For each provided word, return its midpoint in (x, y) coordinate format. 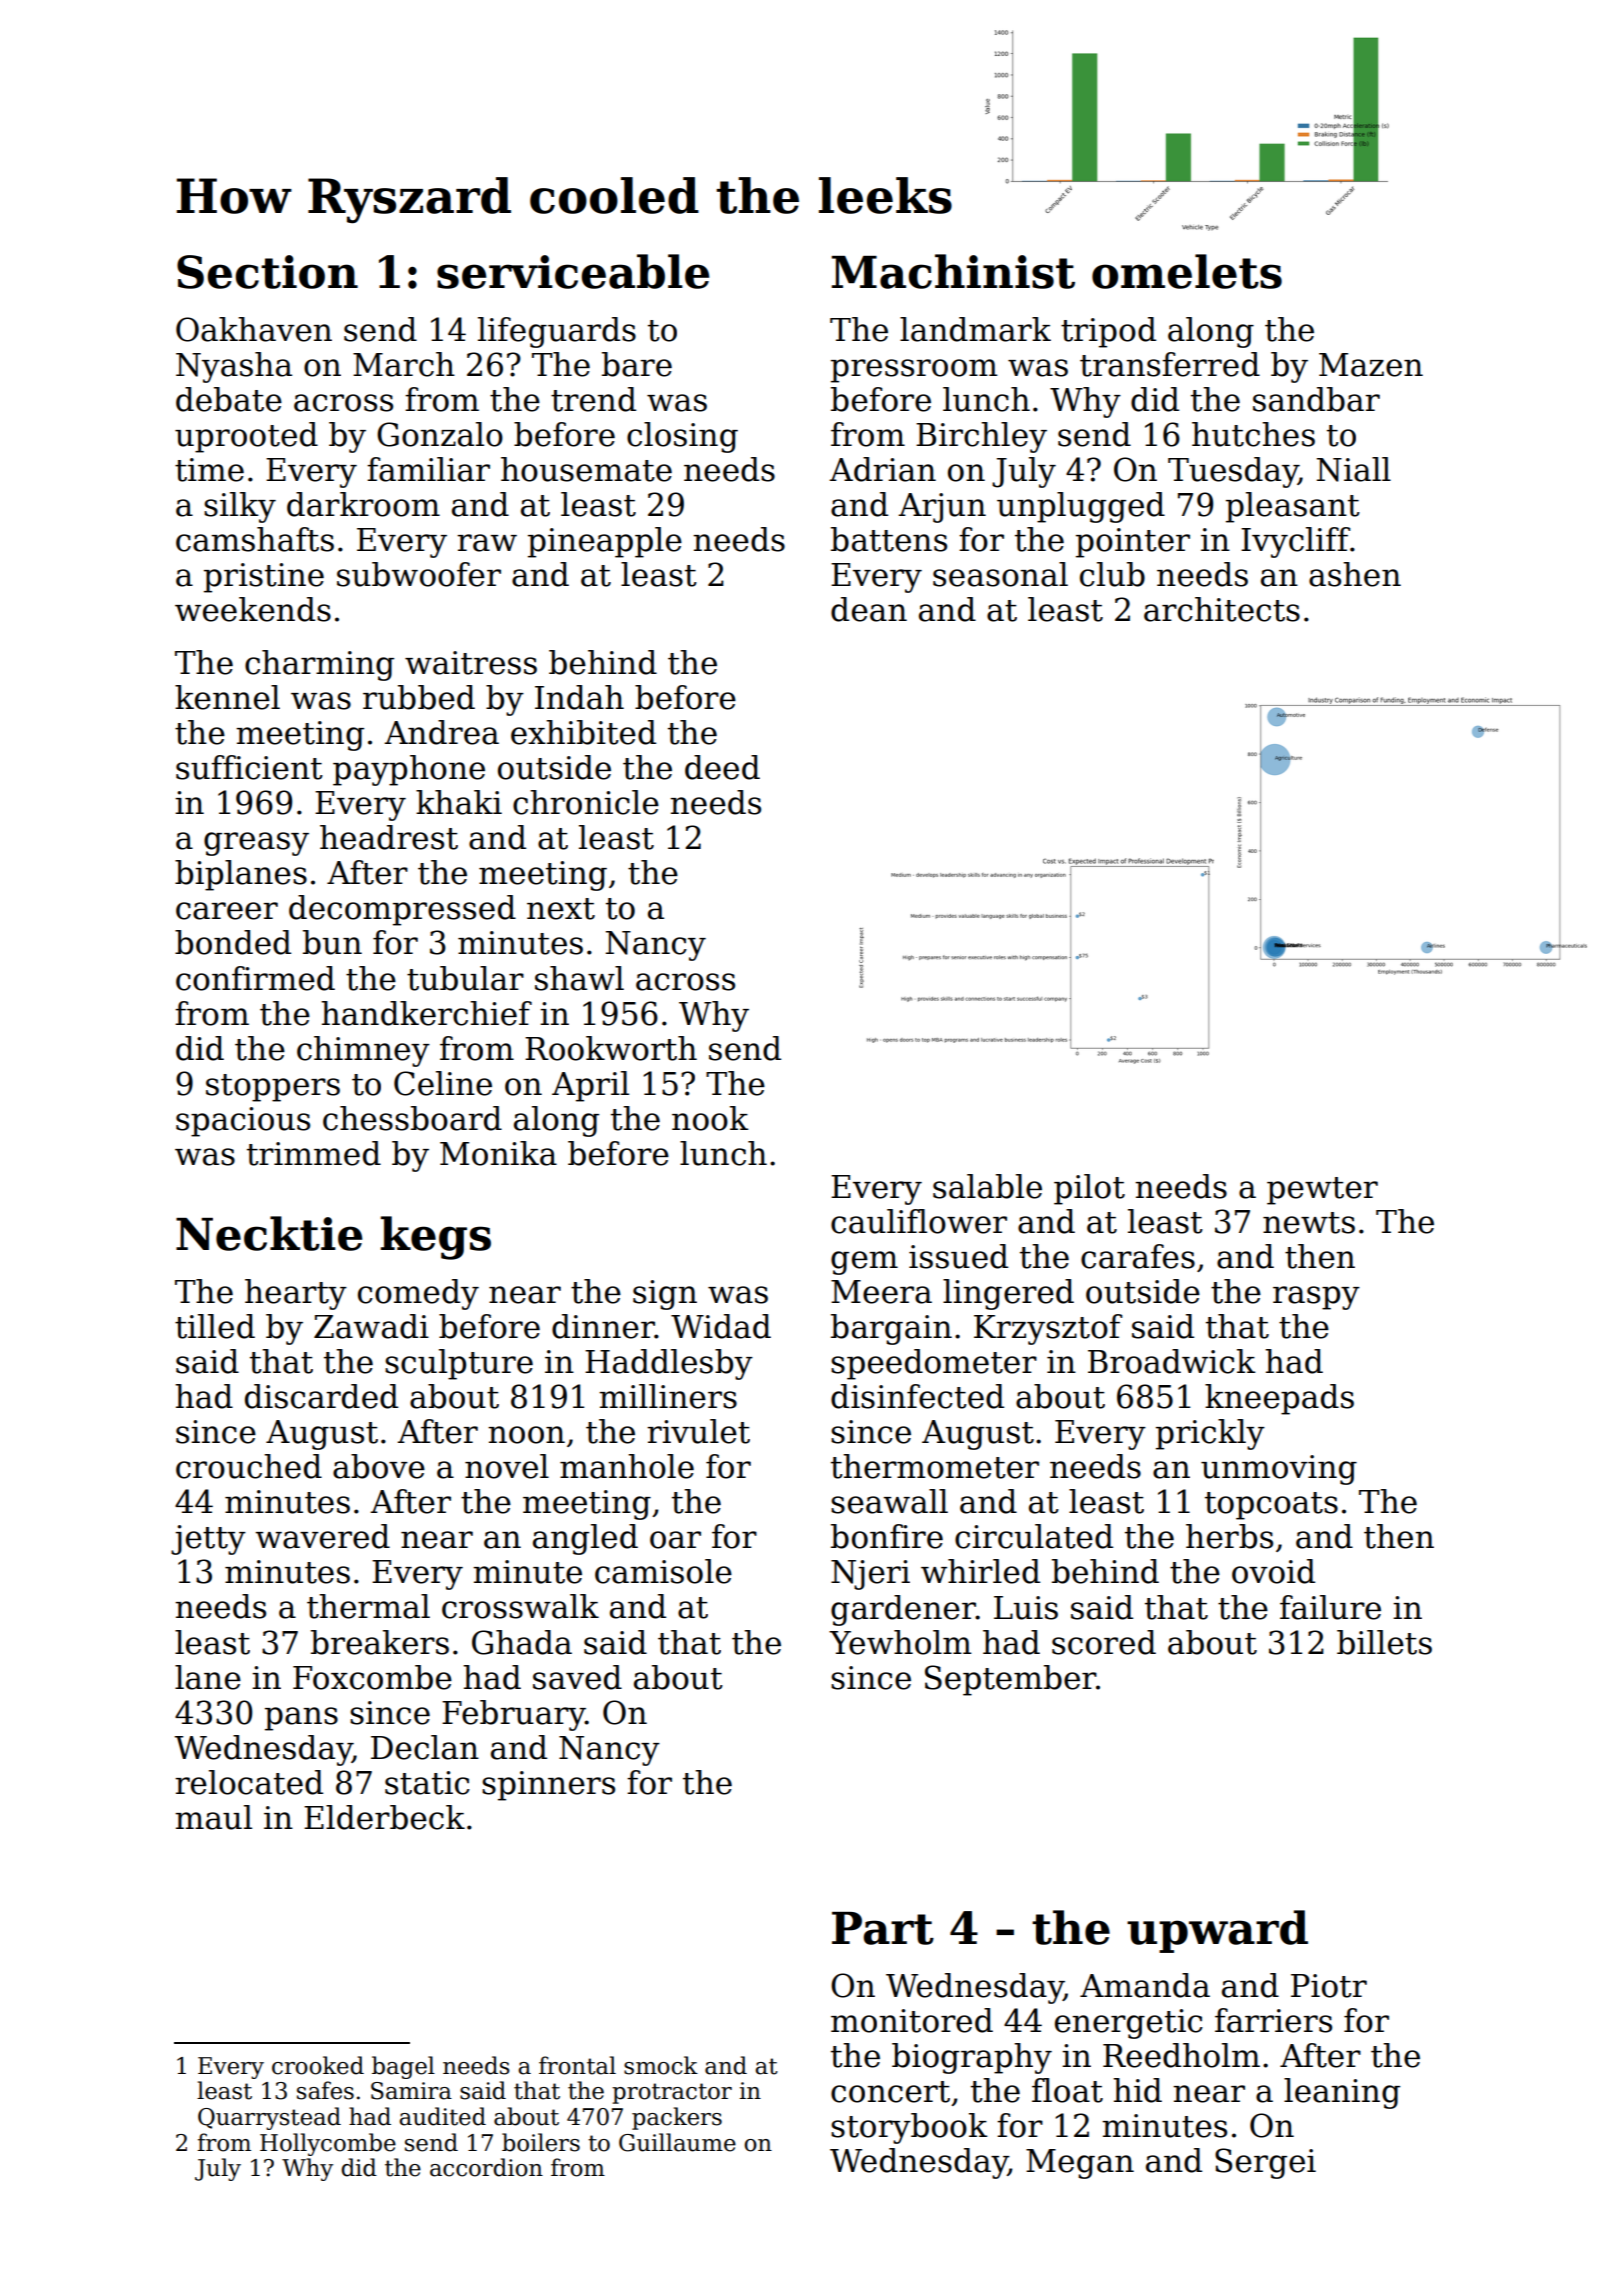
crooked (318, 2065)
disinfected (917, 1396)
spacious (243, 1122)
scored (1104, 1642)
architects (1222, 609)
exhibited (583, 732)
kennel (227, 697)
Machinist (953, 271)
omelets (1187, 271)
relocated (249, 1782)
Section (267, 272)
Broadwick (1172, 1361)
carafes (1138, 1256)
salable (987, 1186)
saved (577, 1677)
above (379, 1466)
